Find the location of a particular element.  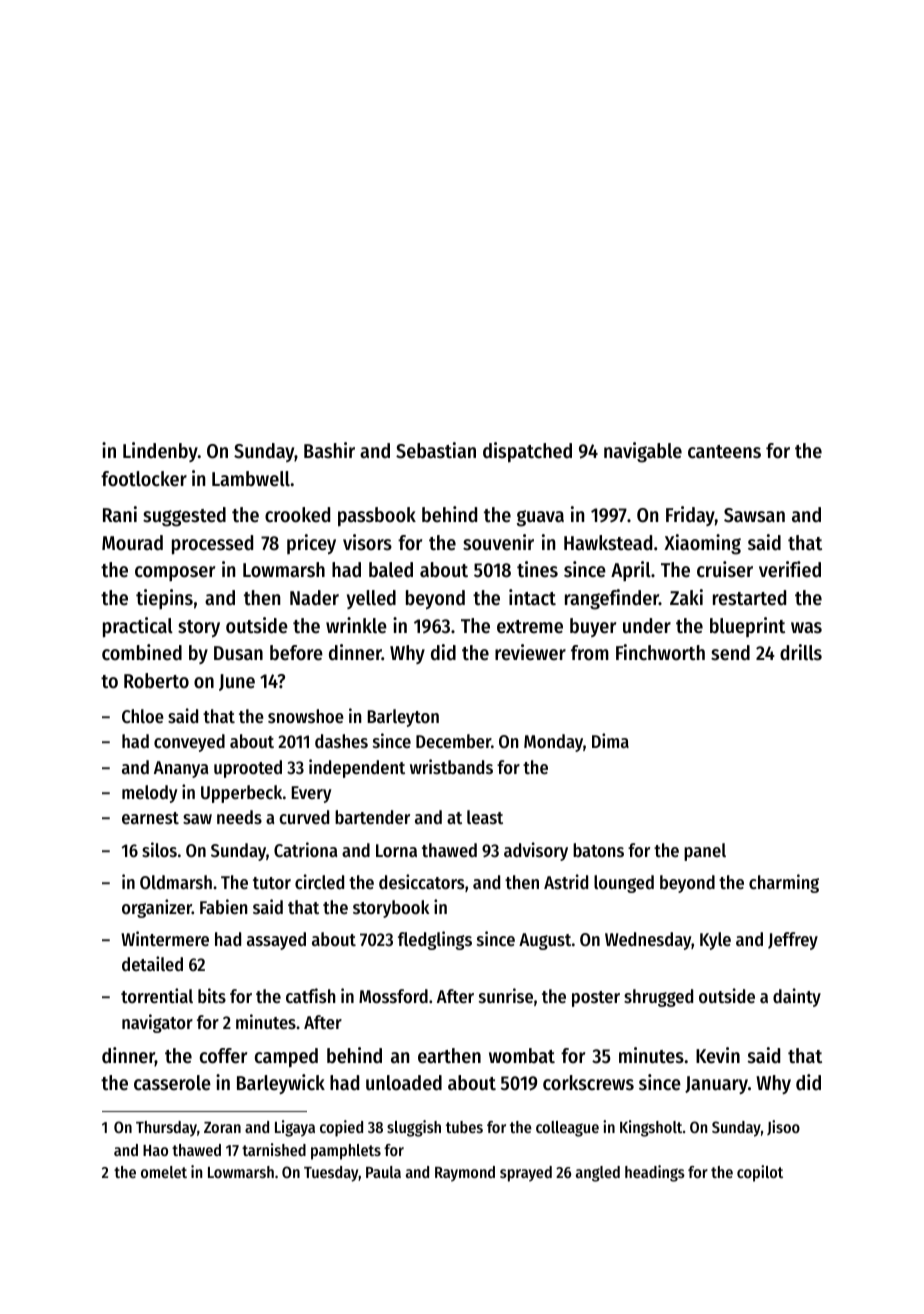

tiepins is located at coordinates (164, 599).
